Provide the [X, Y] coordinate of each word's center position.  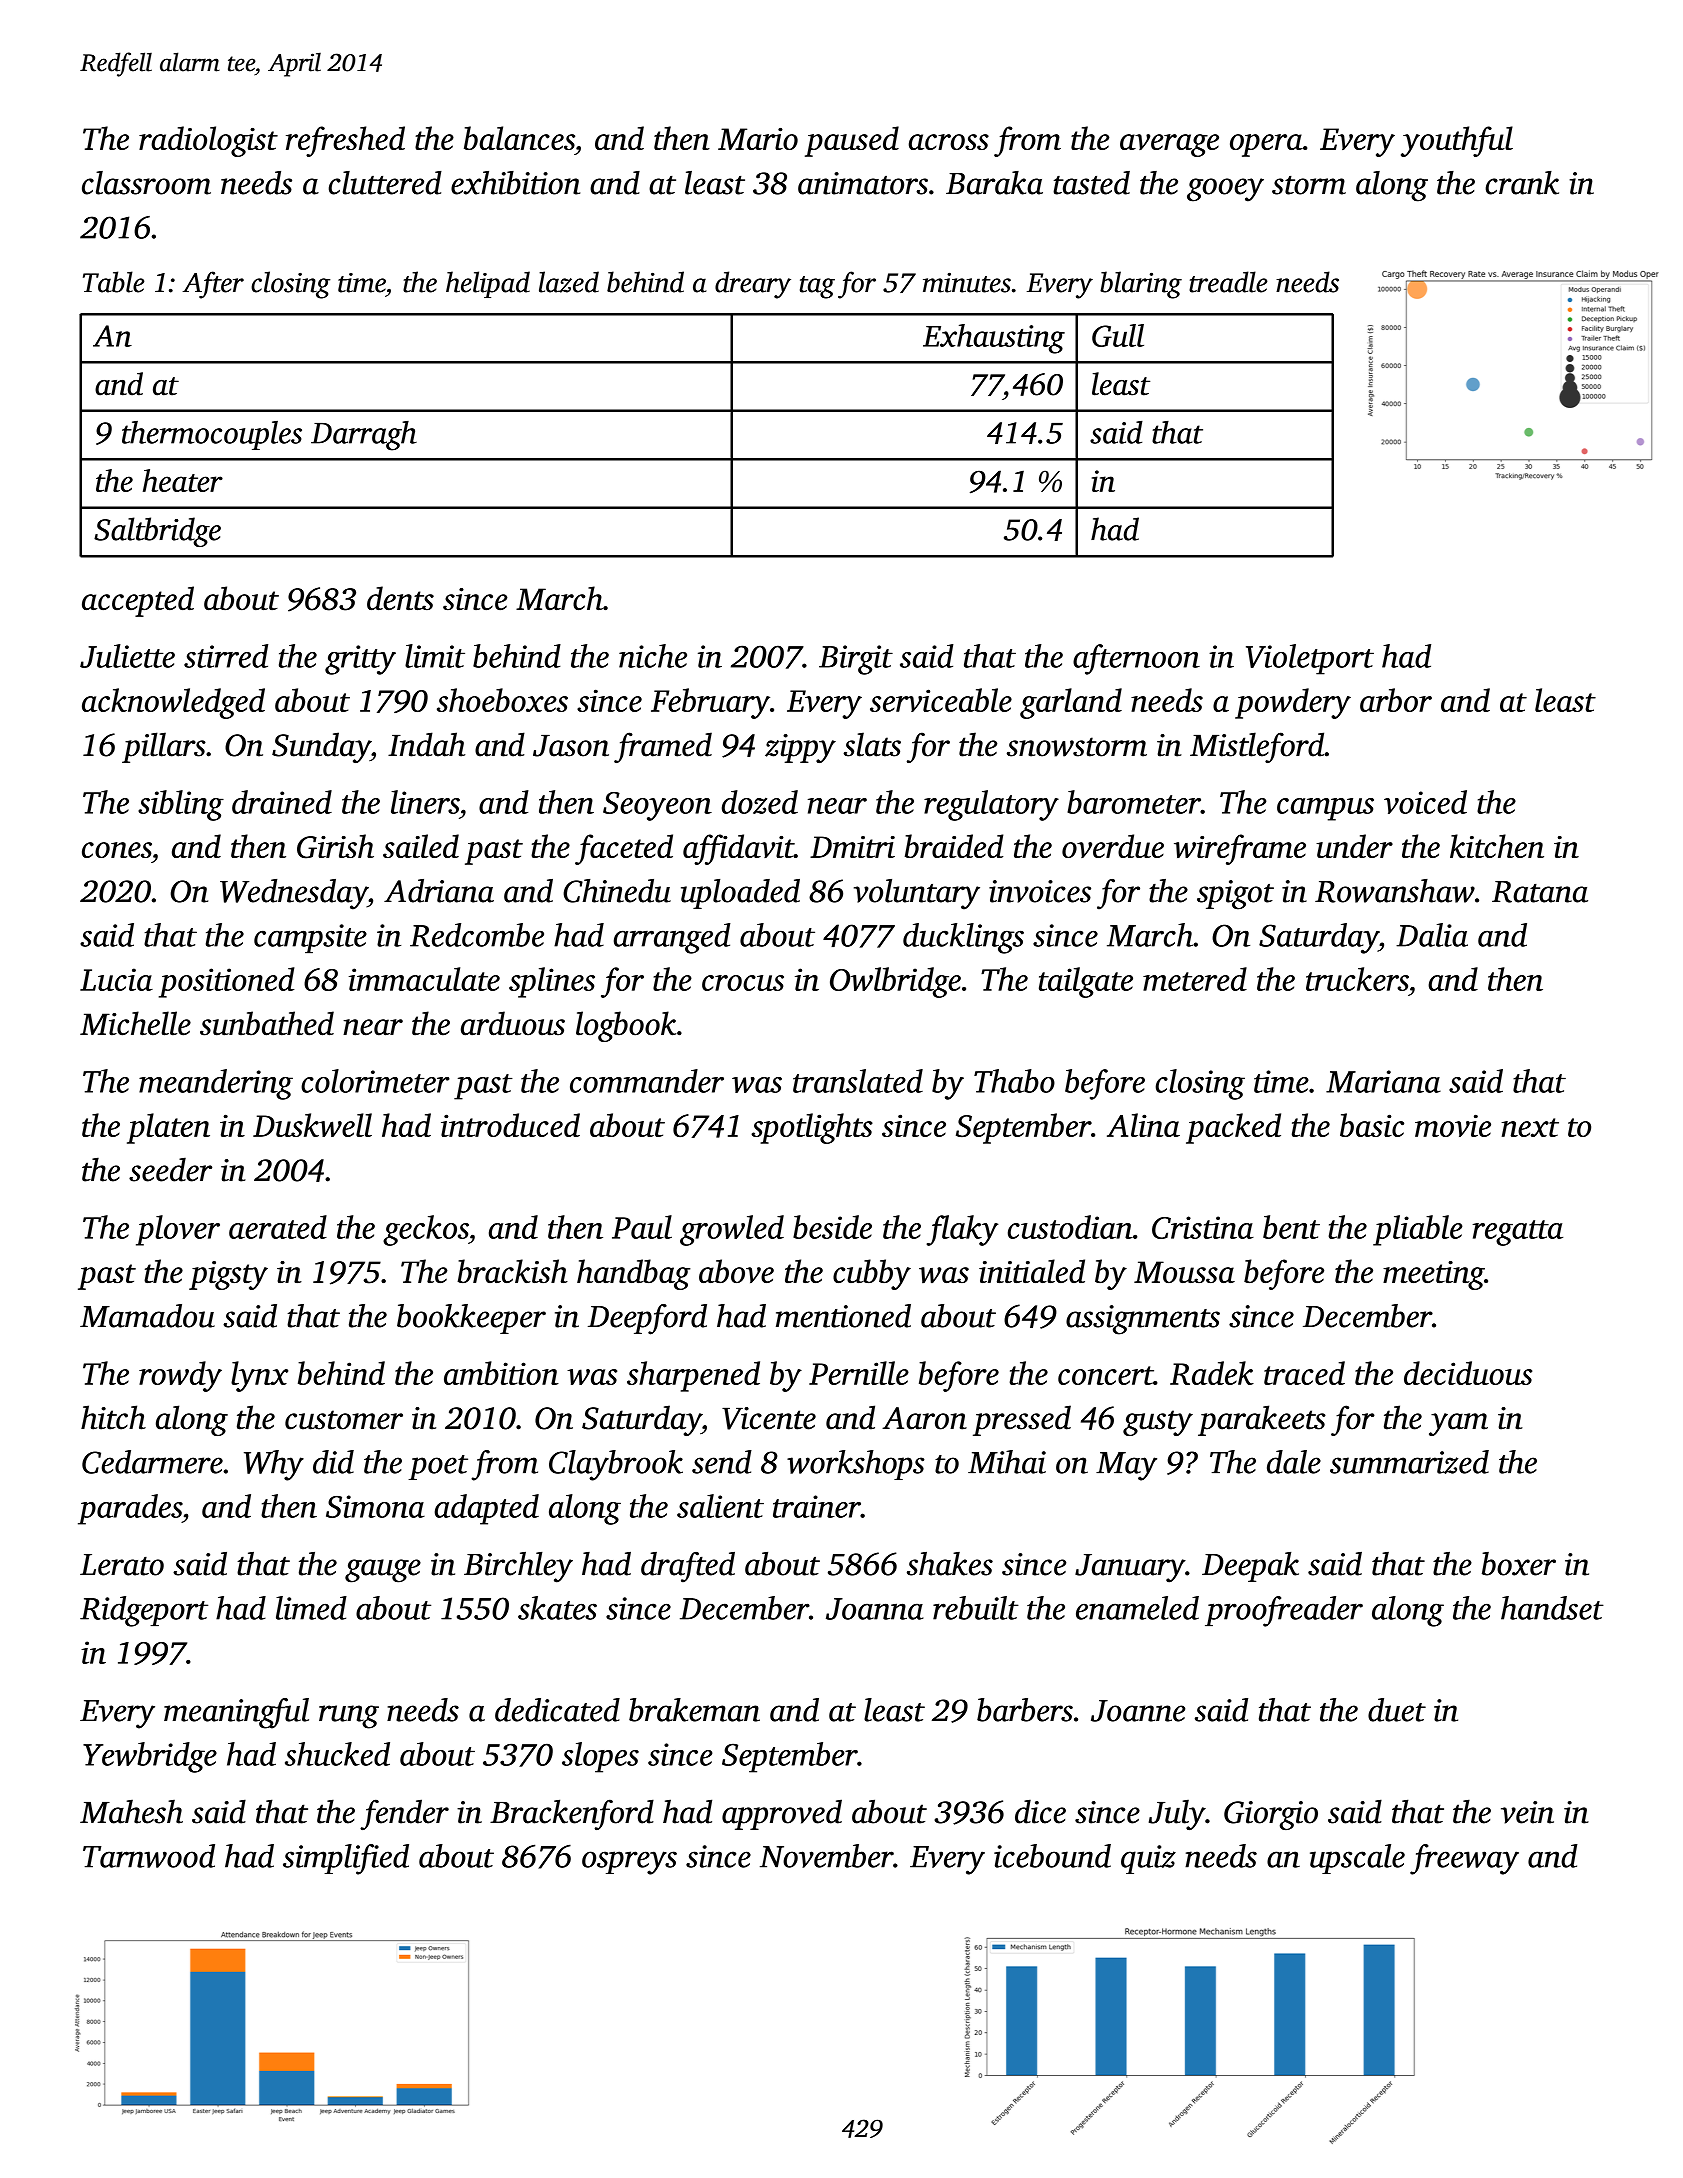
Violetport [1310, 659]
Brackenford [572, 1814]
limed [311, 1608]
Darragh [364, 436]
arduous [513, 1023]
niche [653, 656]
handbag [633, 1274]
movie [1453, 1126]
